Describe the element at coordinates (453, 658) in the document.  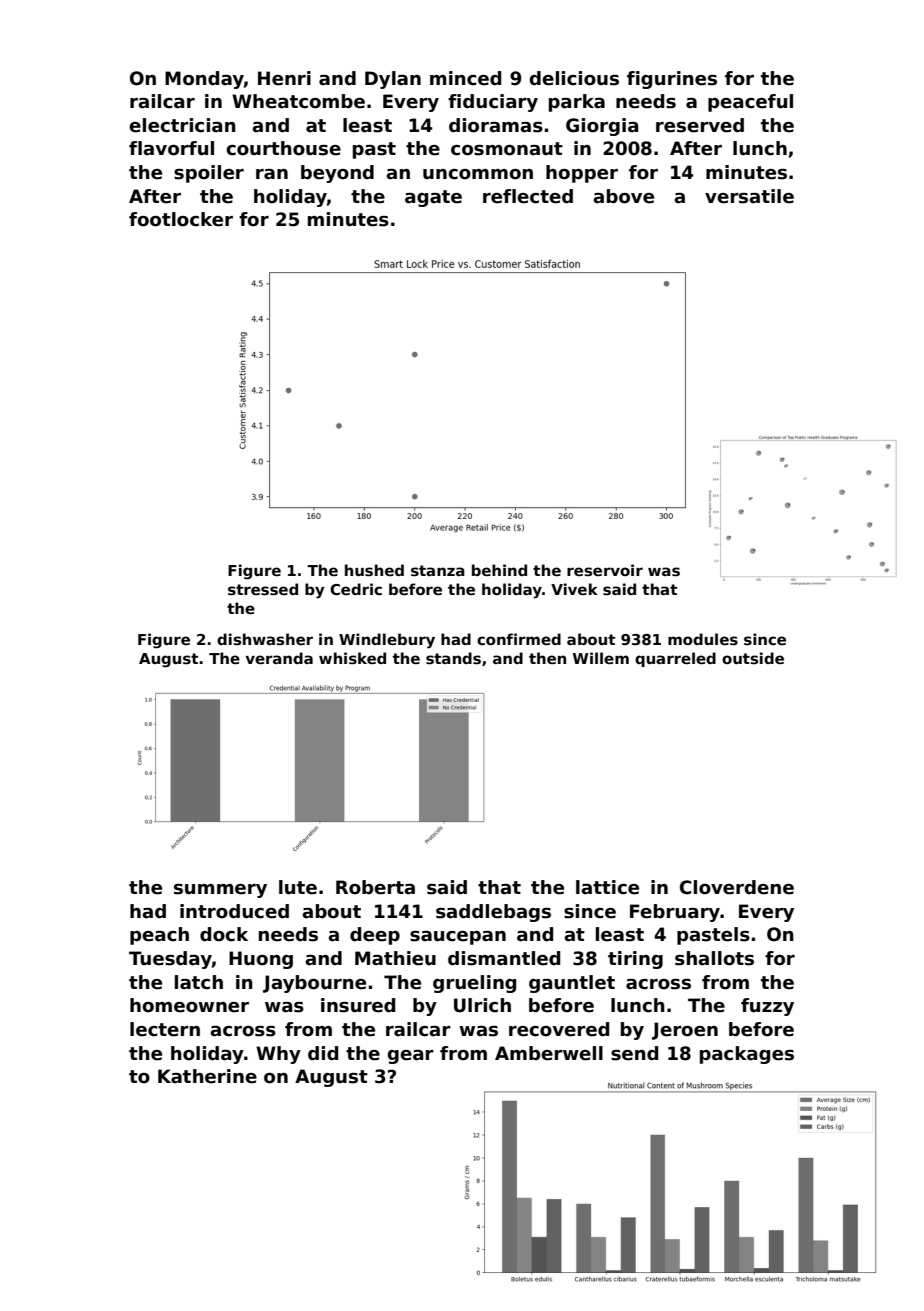
I see `stands` at that location.
